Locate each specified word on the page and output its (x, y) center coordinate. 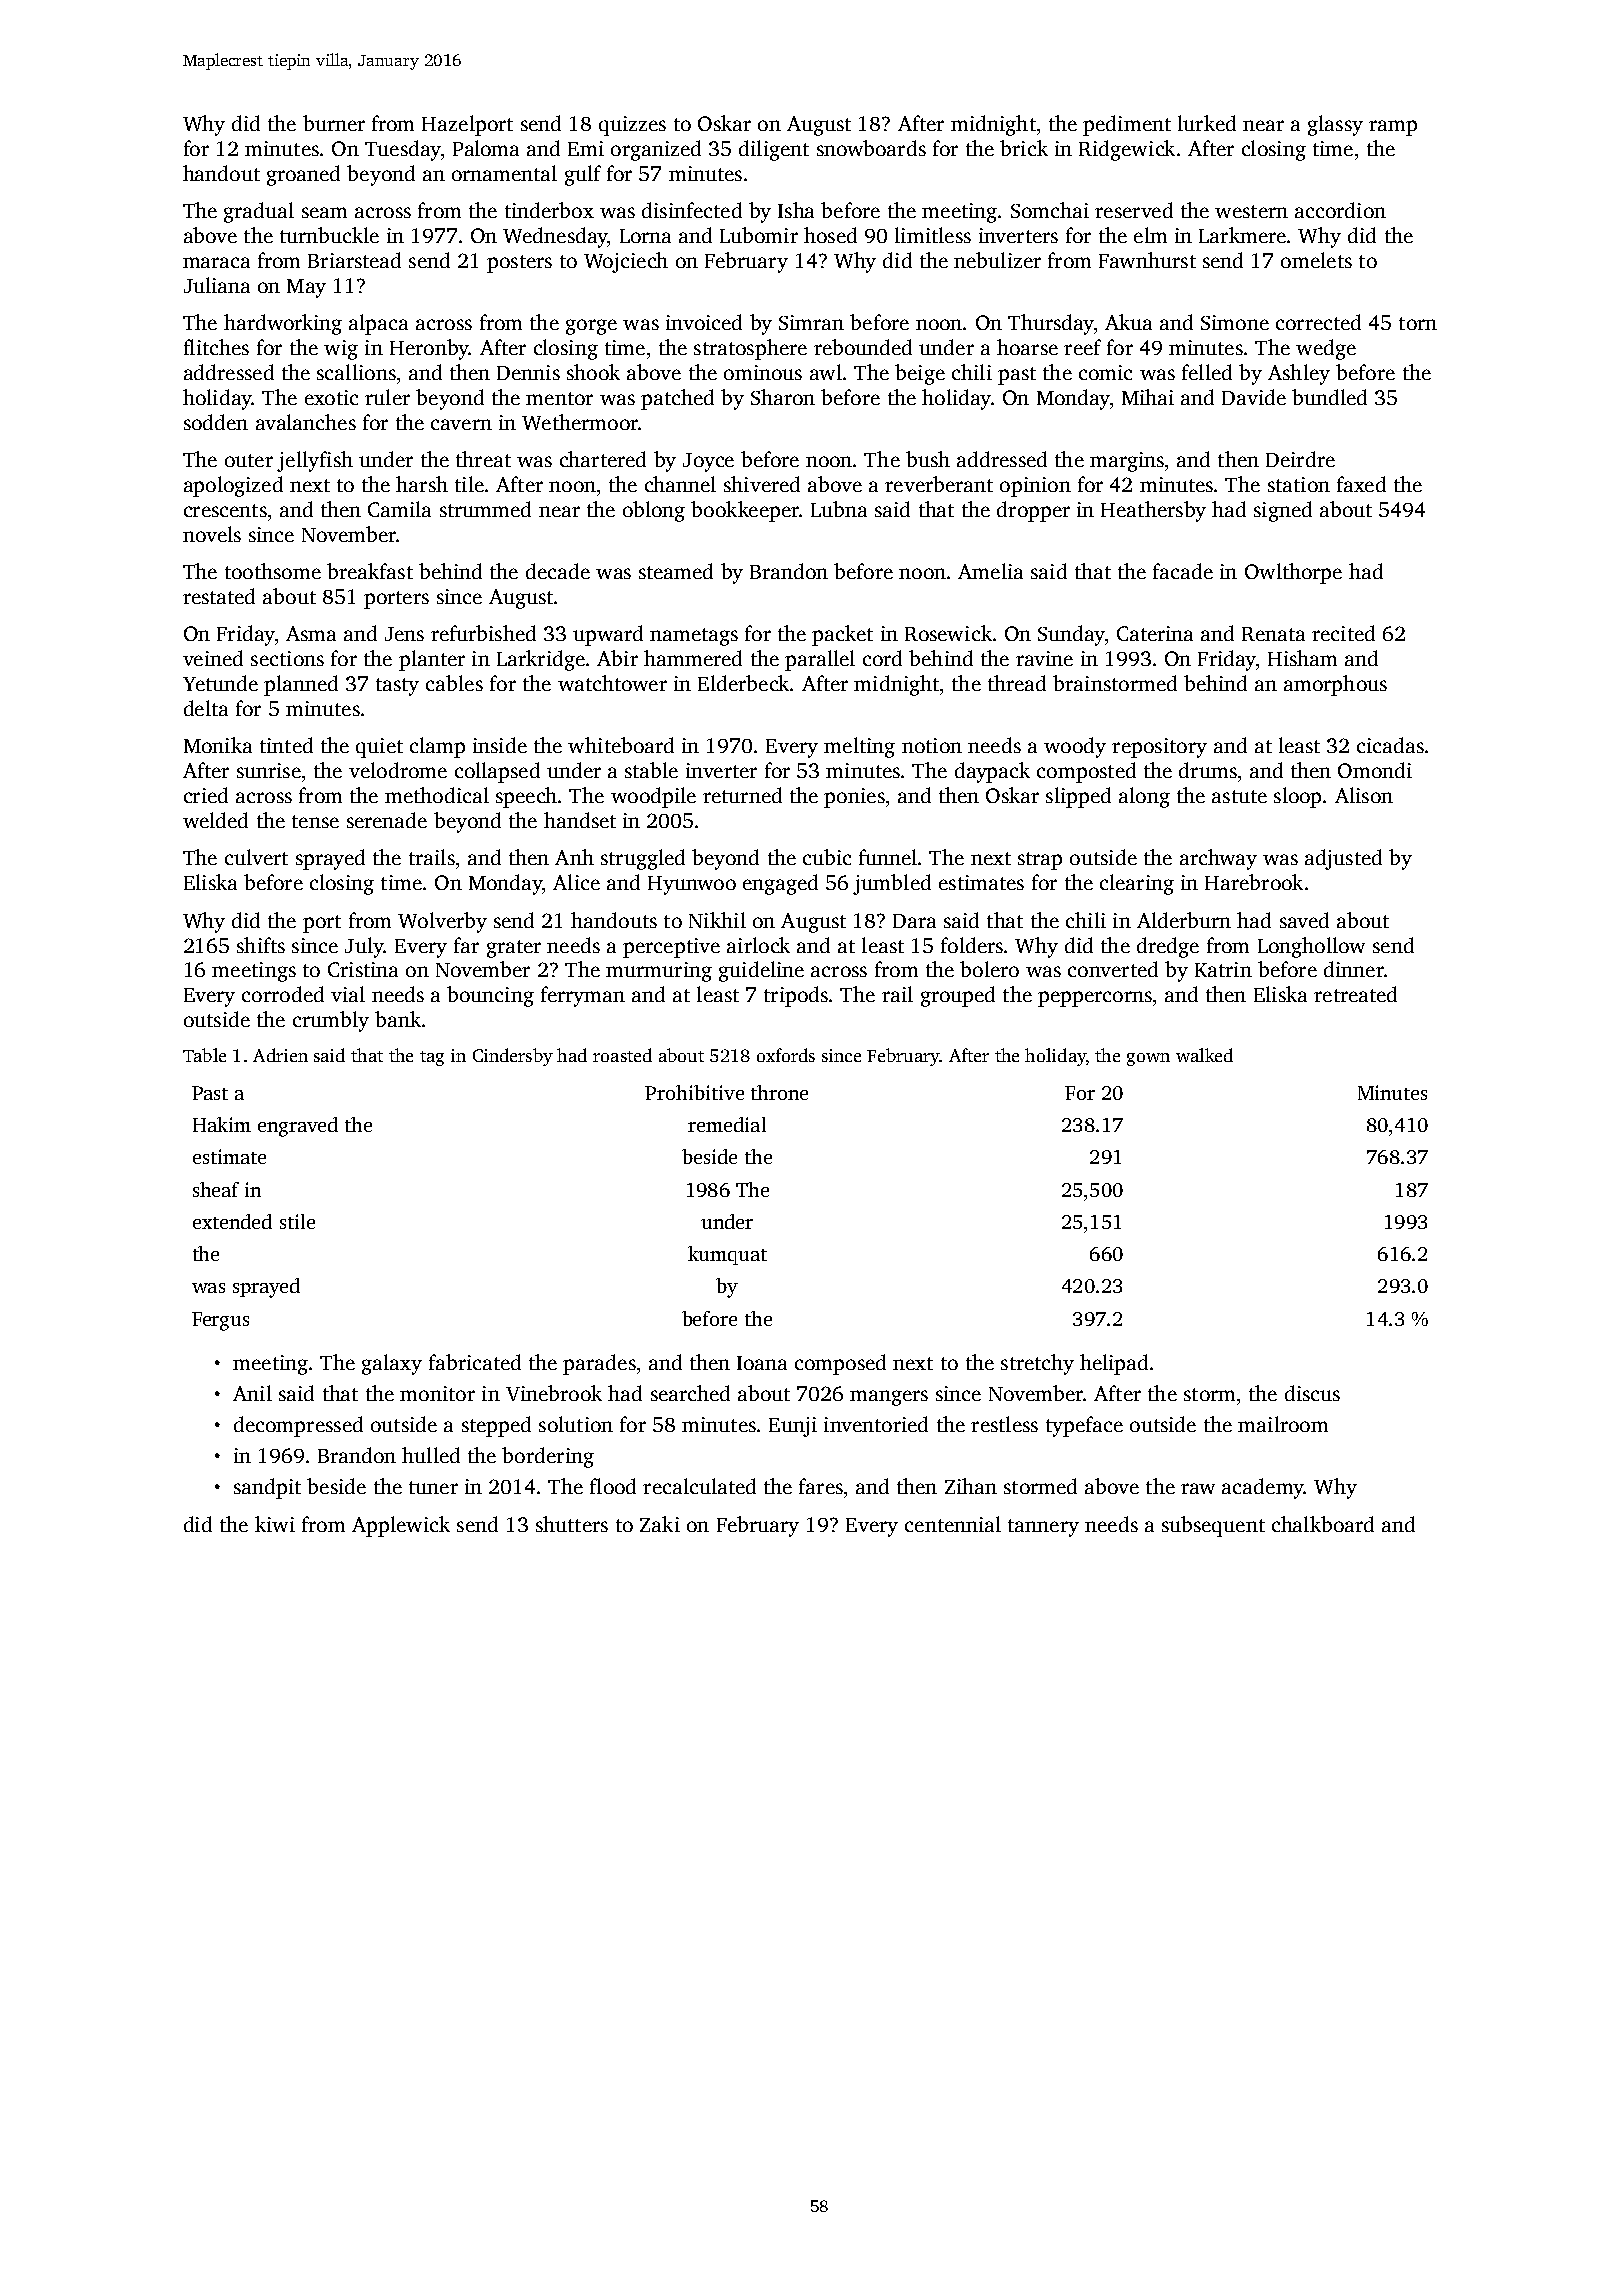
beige (920, 374)
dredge (1168, 947)
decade (558, 571)
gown (1148, 1059)
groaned (303, 175)
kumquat (727, 1255)
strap (1040, 861)
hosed (830, 235)
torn (1418, 323)
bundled (1329, 397)
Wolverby (442, 922)
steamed (676, 571)
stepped (496, 1426)
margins (1127, 462)
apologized (233, 486)
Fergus (220, 1321)
